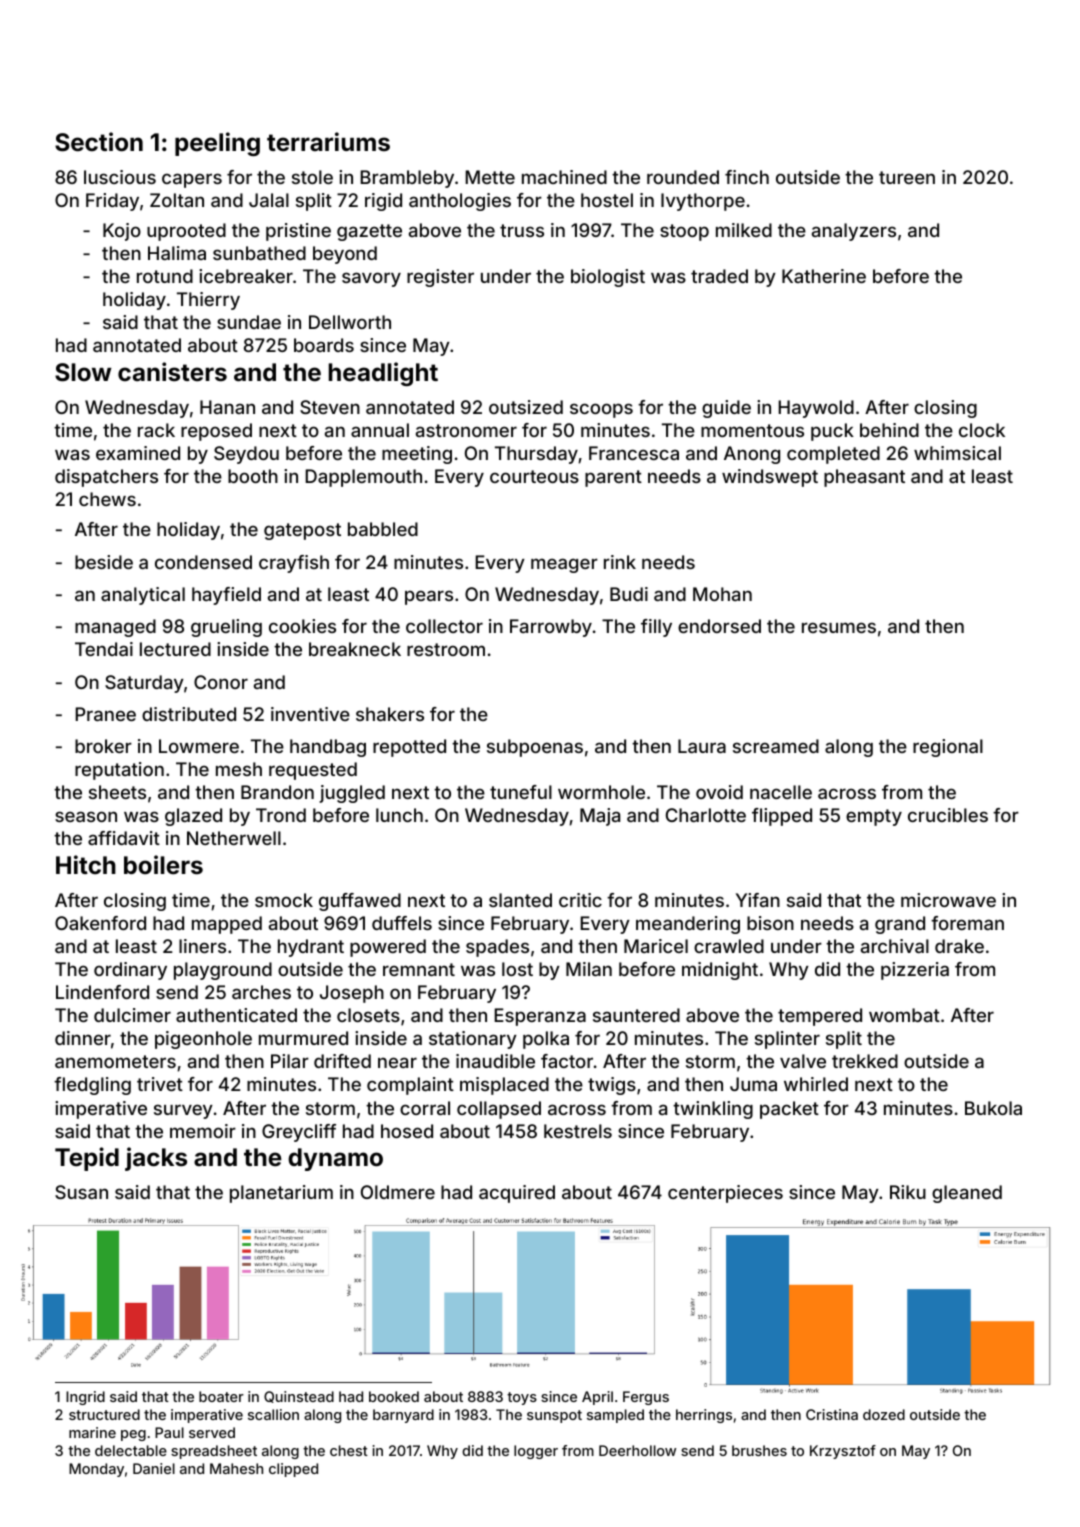 The image size is (1080, 1527). I want to click on Susan, so click(81, 1192).
